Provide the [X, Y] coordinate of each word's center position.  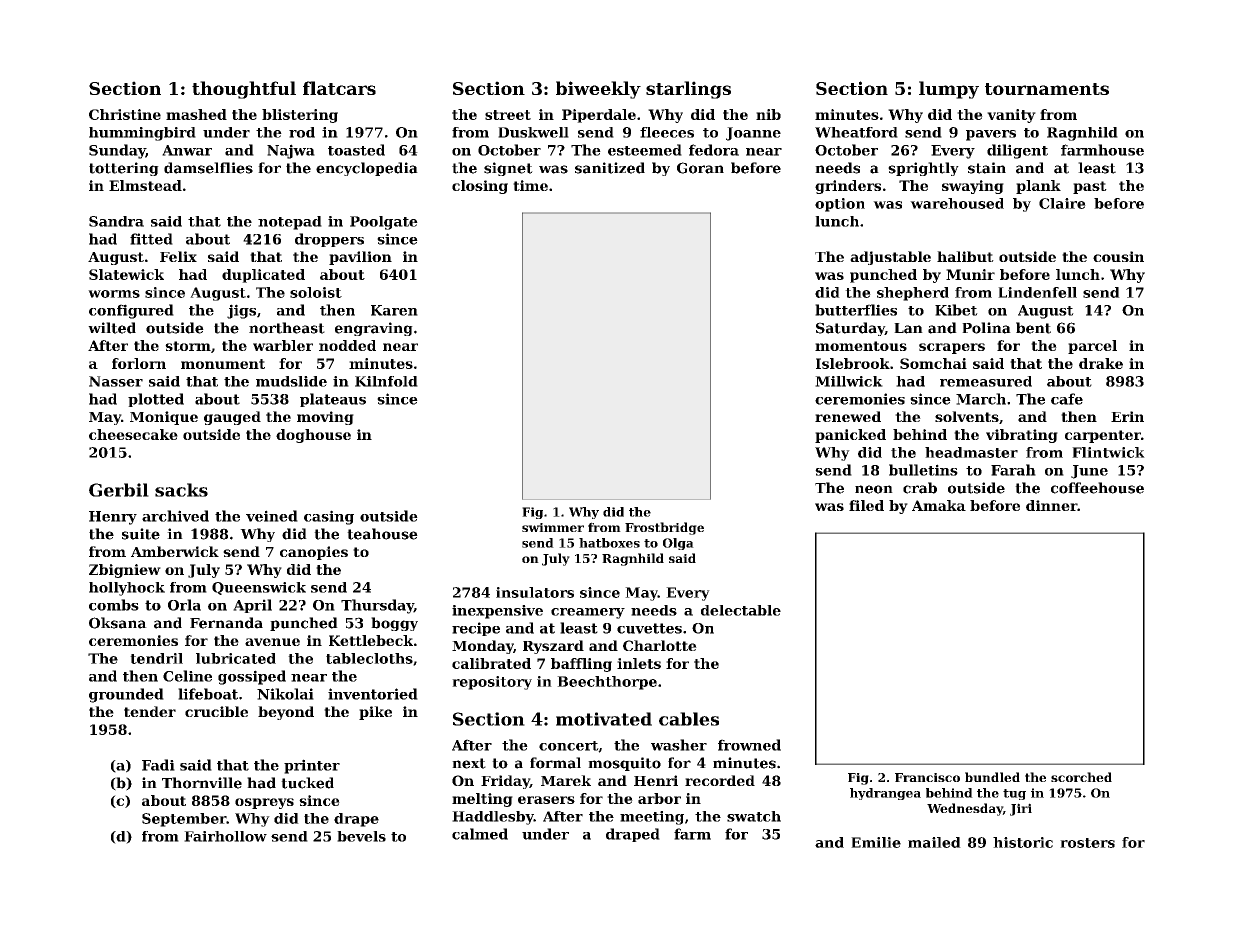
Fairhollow [225, 836]
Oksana [118, 623]
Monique [164, 418]
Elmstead [145, 185]
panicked [850, 436]
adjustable [890, 258]
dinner [1051, 505]
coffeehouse [1097, 488]
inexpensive [497, 612]
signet [508, 169]
